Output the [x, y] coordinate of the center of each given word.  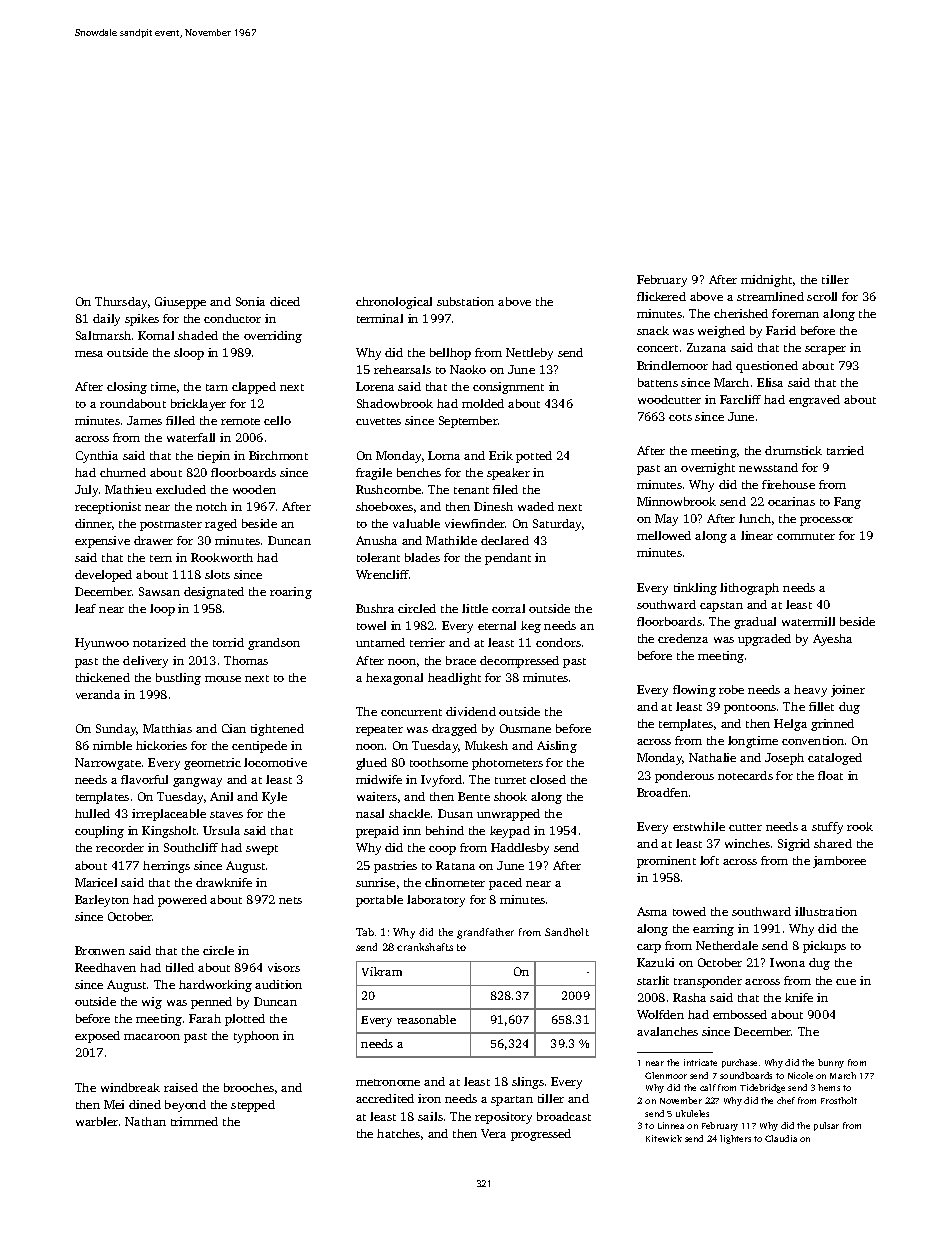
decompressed [519, 662]
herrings [166, 867]
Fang [847, 503]
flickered [661, 296]
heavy [810, 691]
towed [689, 911]
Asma [652, 911]
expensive [102, 542]
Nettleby [529, 354]
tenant [471, 490]
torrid [228, 642]
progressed [541, 1135]
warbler [97, 1121]
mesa [89, 354]
